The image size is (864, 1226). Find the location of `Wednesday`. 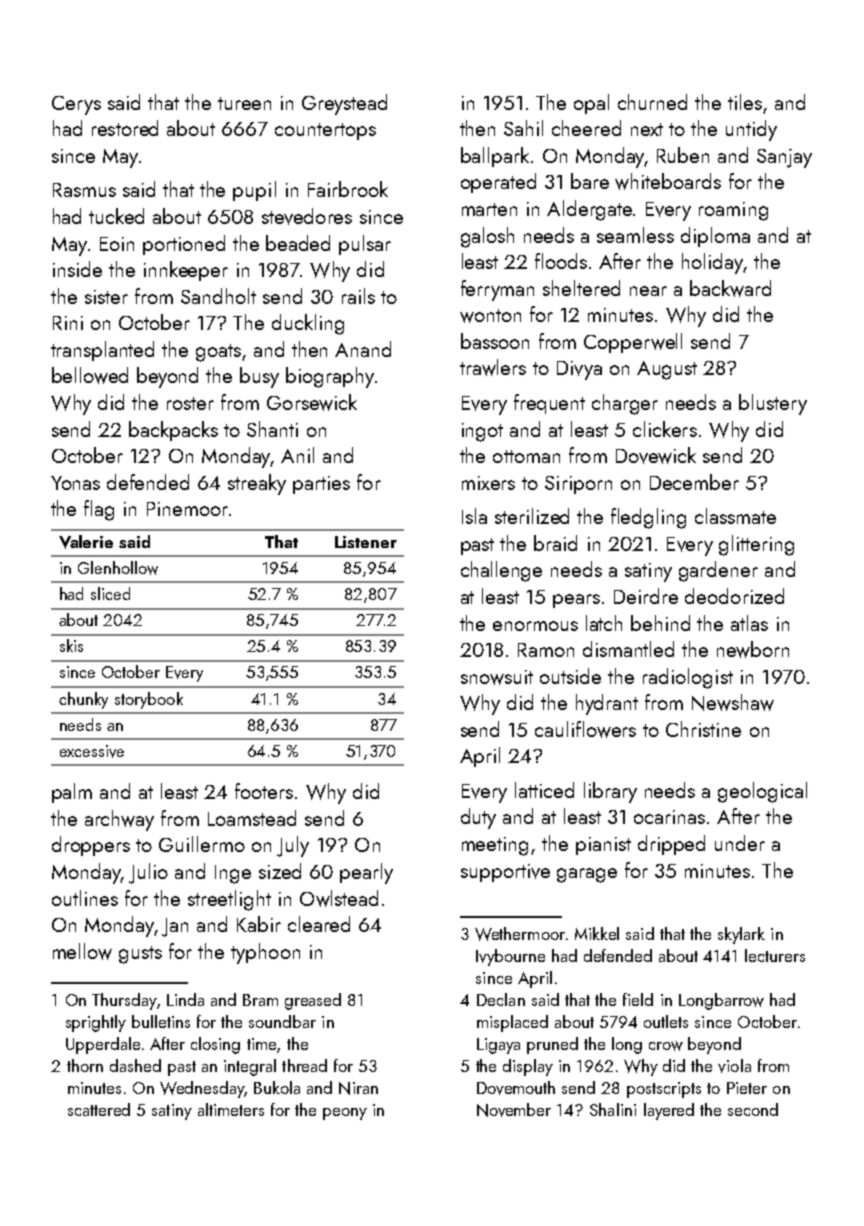

Wednesday is located at coordinates (202, 1089).
